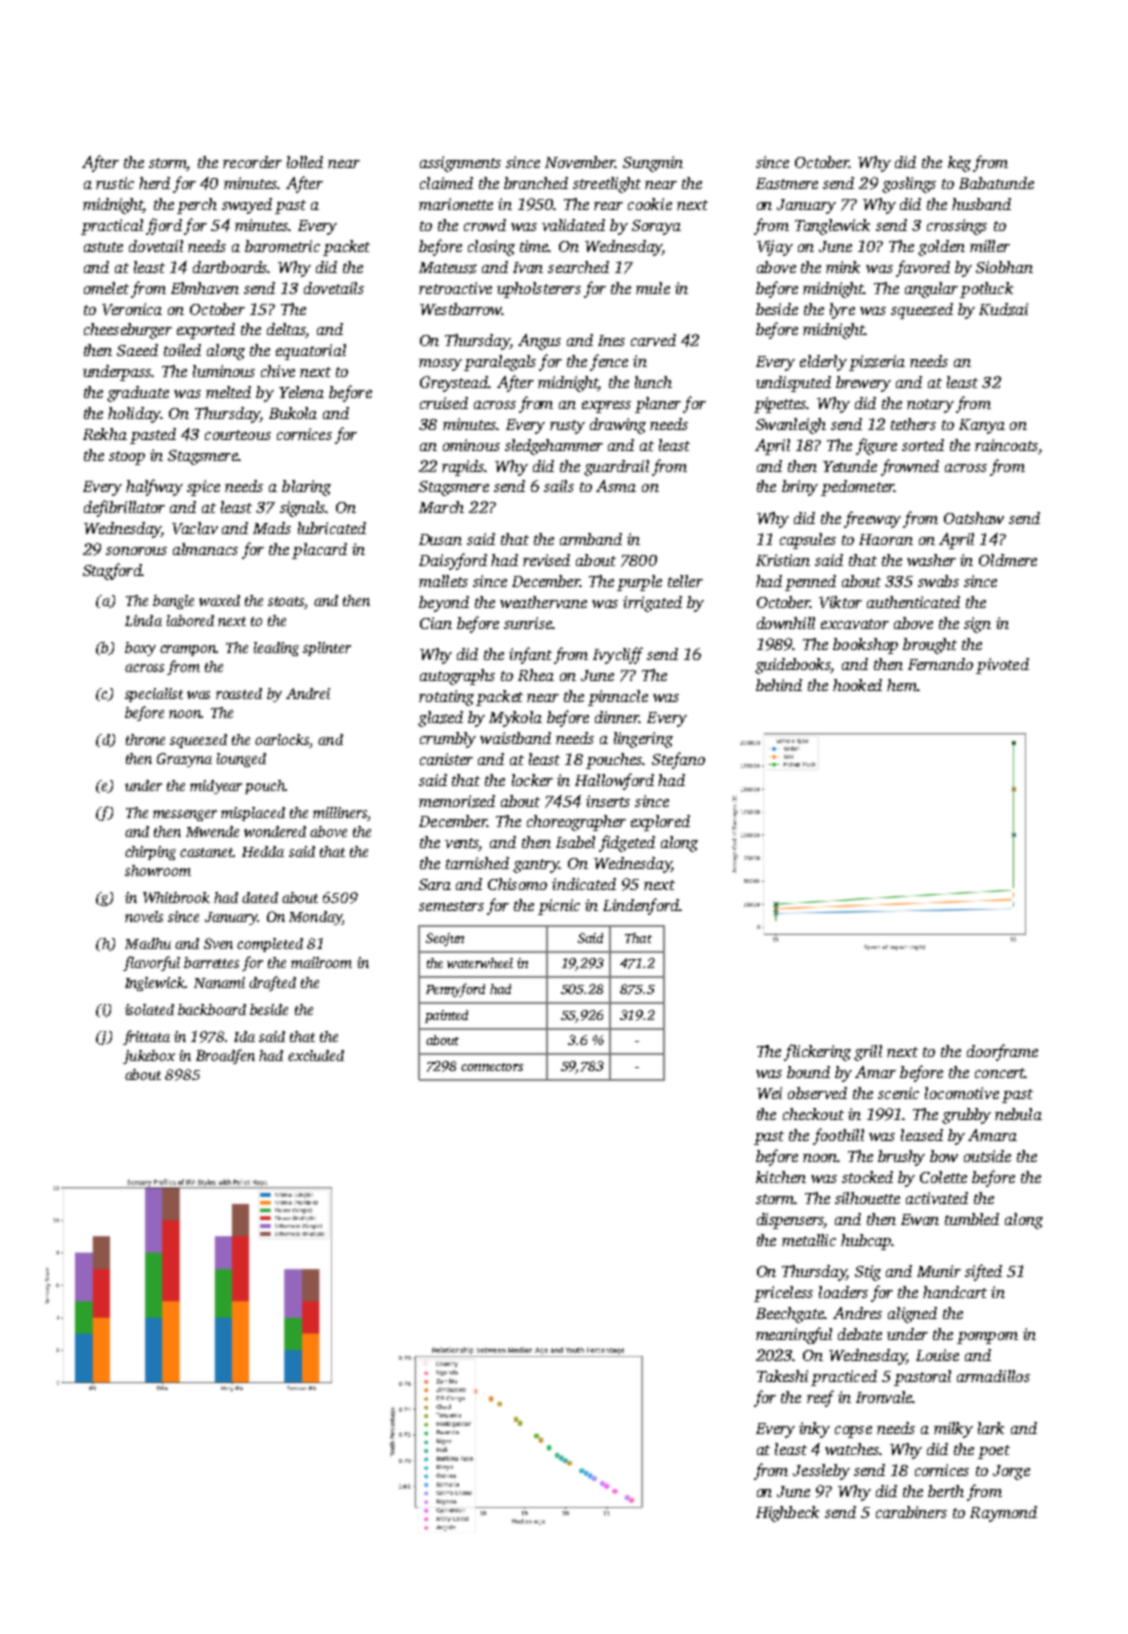 This screenshot has height=1634, width=1128. What do you see at coordinates (867, 1177) in the screenshot?
I see `stocked` at bounding box center [867, 1177].
